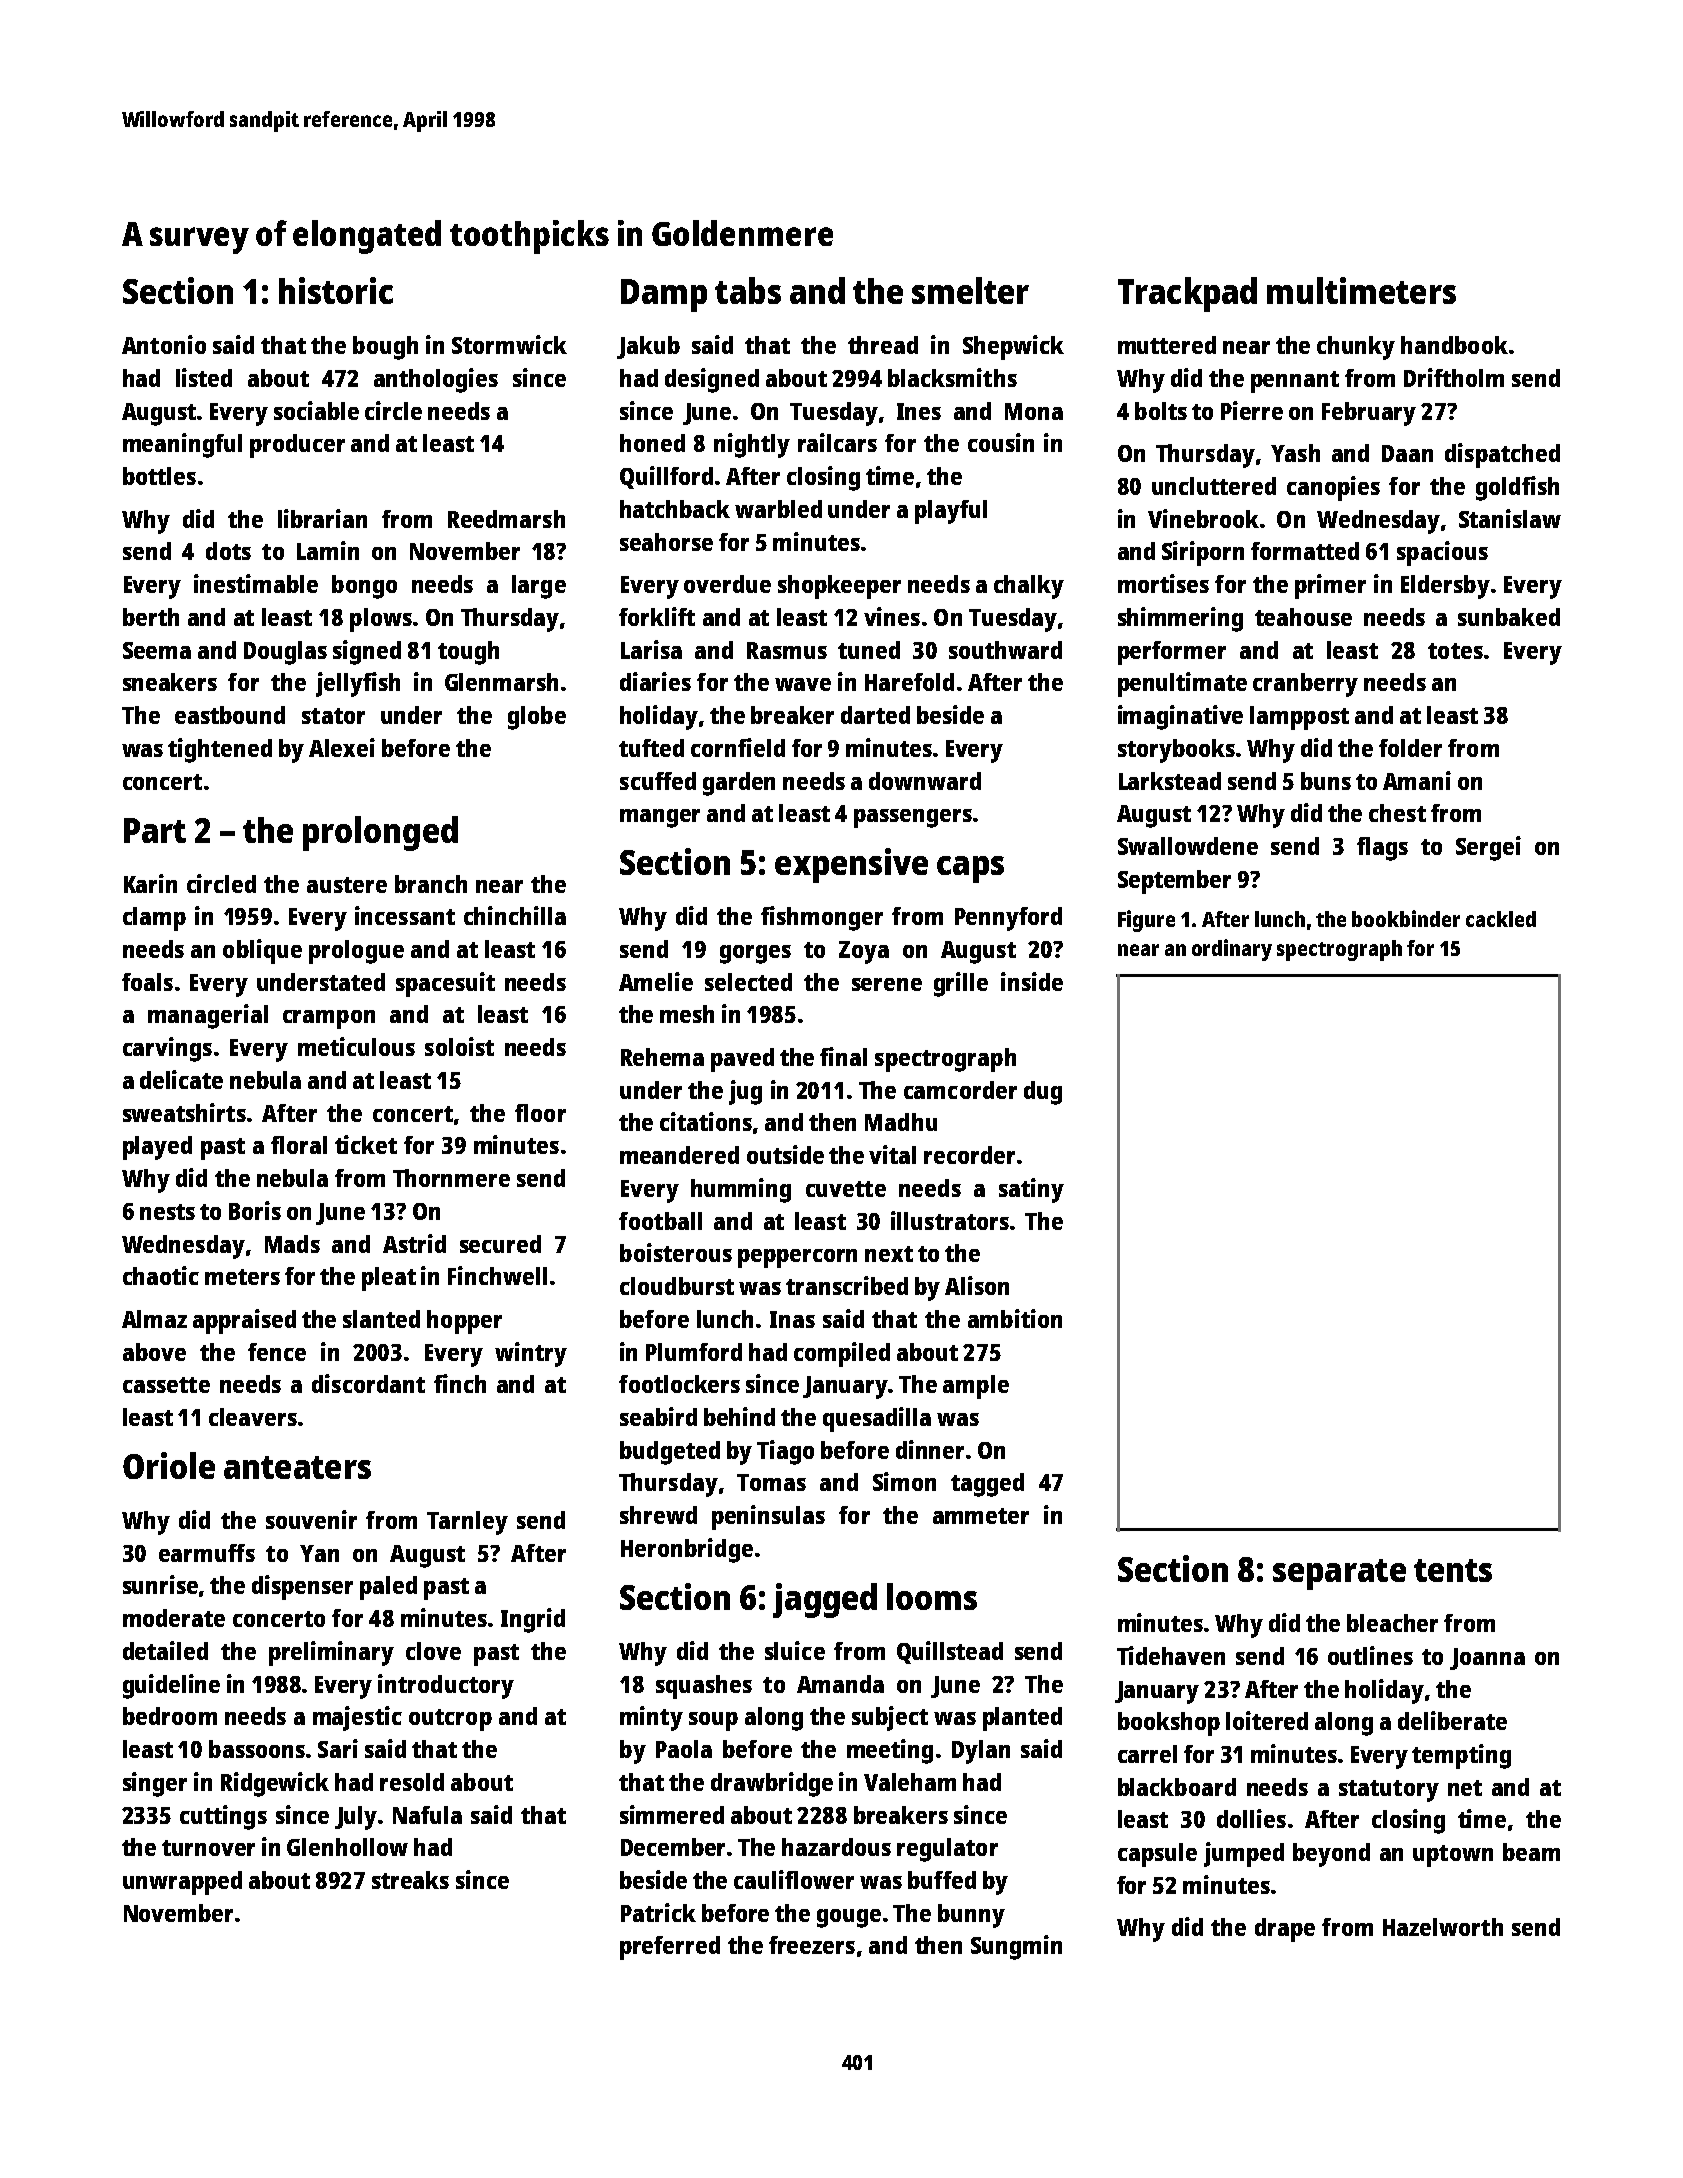 The image size is (1683, 2178). Describe the element at coordinates (1454, 345) in the image. I see `handbook` at that location.
